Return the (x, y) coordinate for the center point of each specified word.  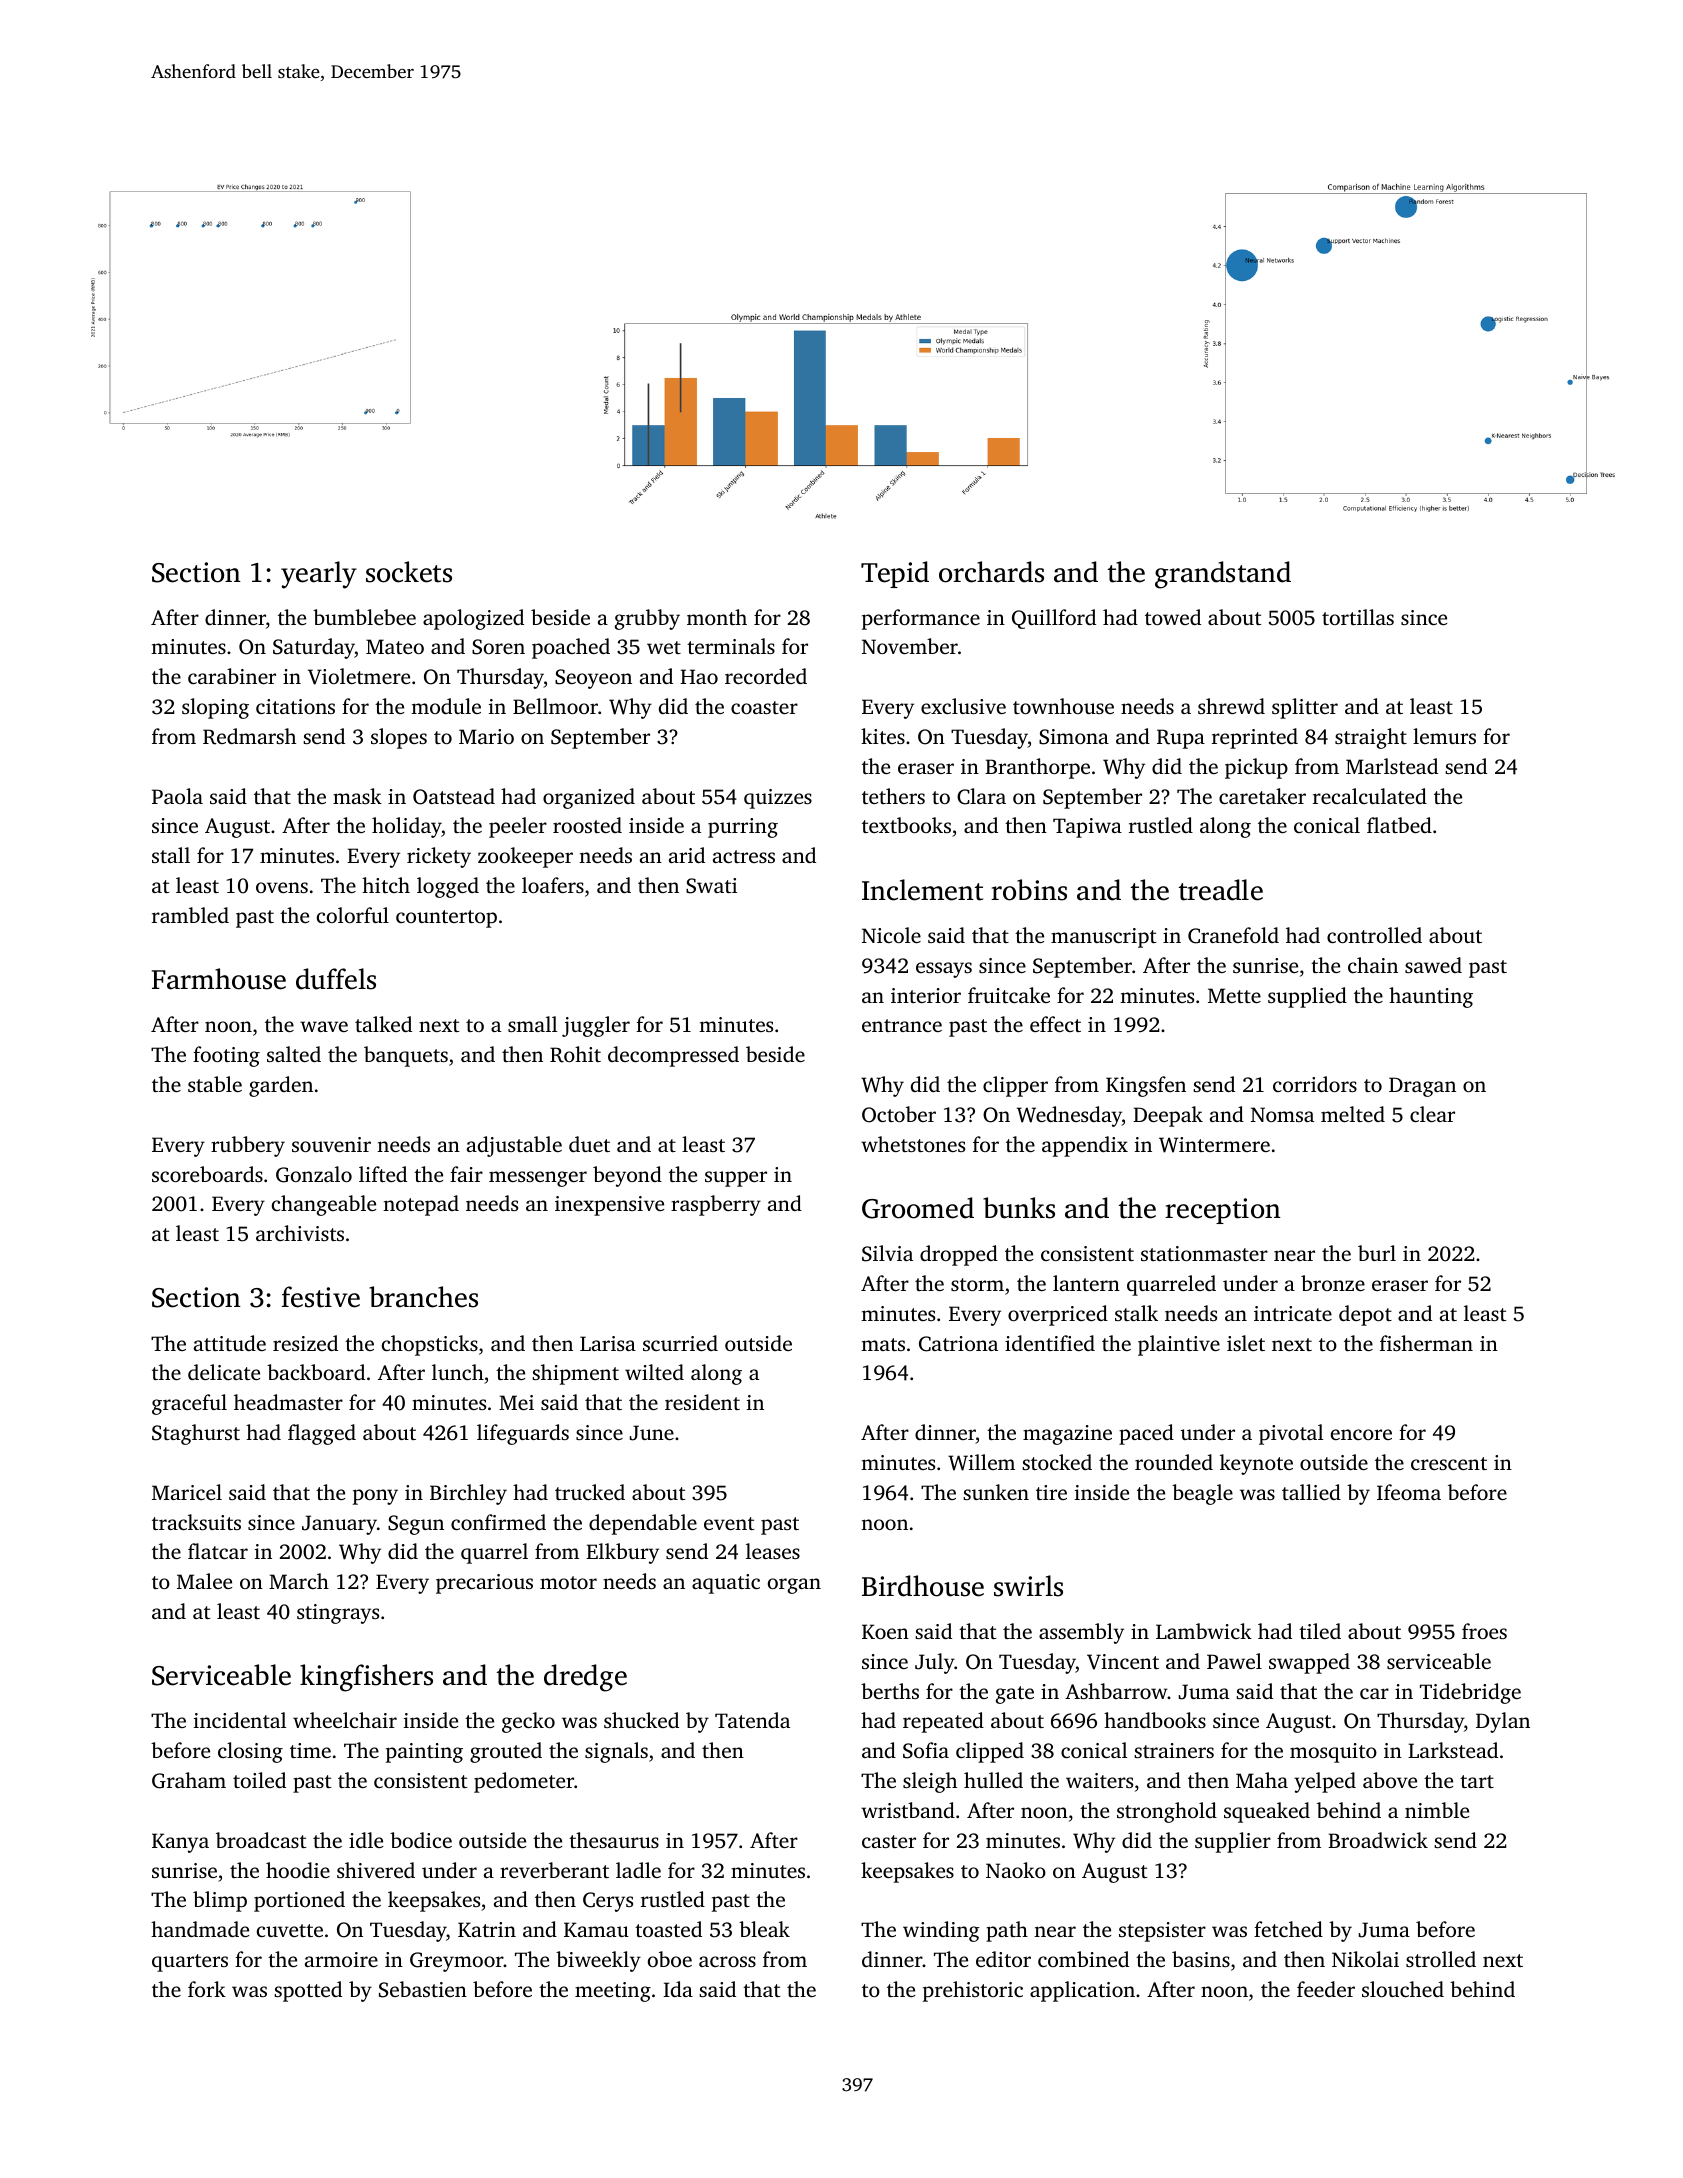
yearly (319, 575)
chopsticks (430, 1345)
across (727, 1961)
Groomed (918, 1208)
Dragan (1422, 1087)
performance (921, 619)
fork (207, 1989)
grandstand (1223, 575)
